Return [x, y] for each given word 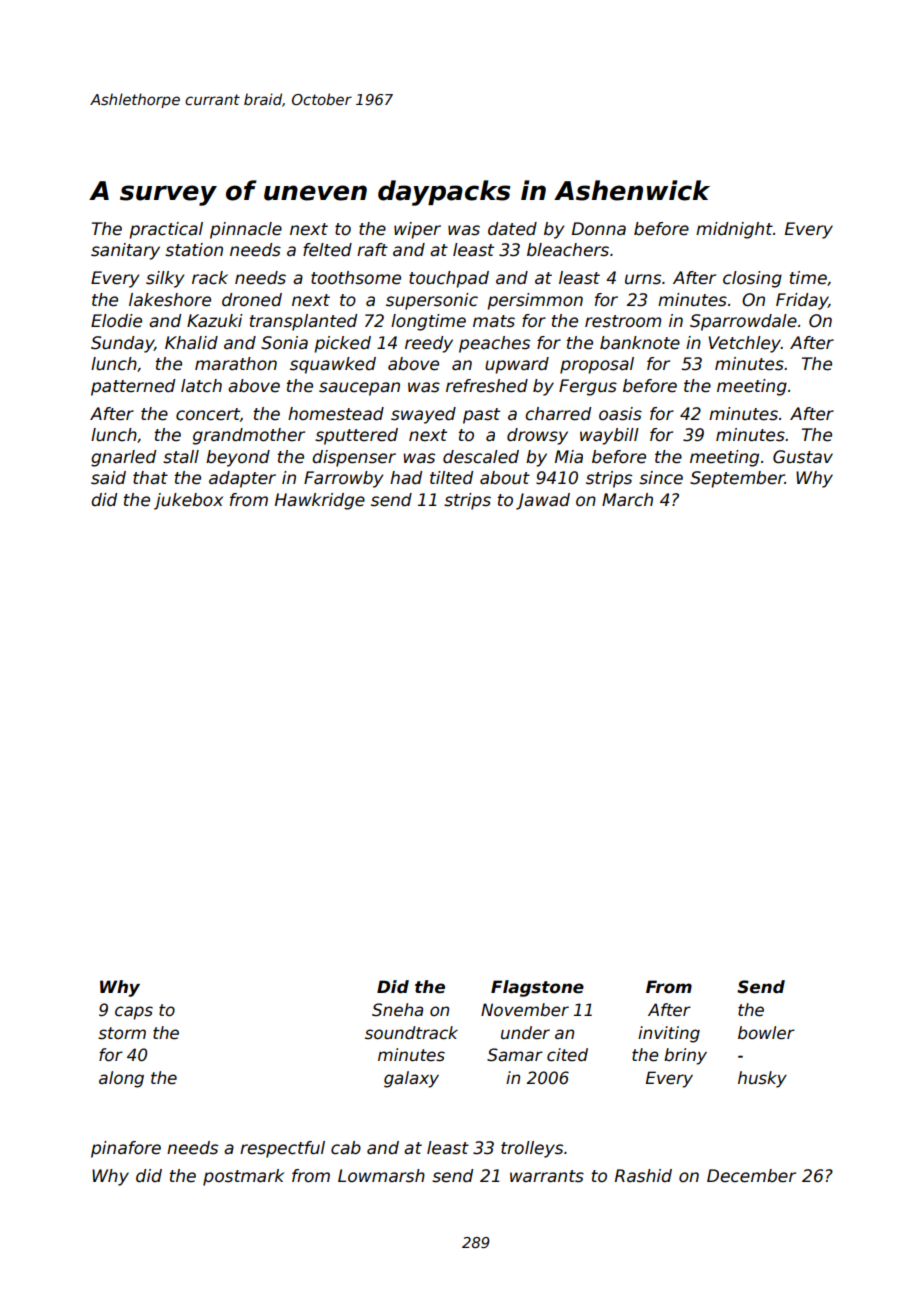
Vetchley [745, 344]
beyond [238, 458]
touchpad [449, 279]
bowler [766, 1033]
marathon [236, 364]
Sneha [397, 1010]
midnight [734, 230]
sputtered [356, 436]
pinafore [126, 1149]
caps [134, 1013]
